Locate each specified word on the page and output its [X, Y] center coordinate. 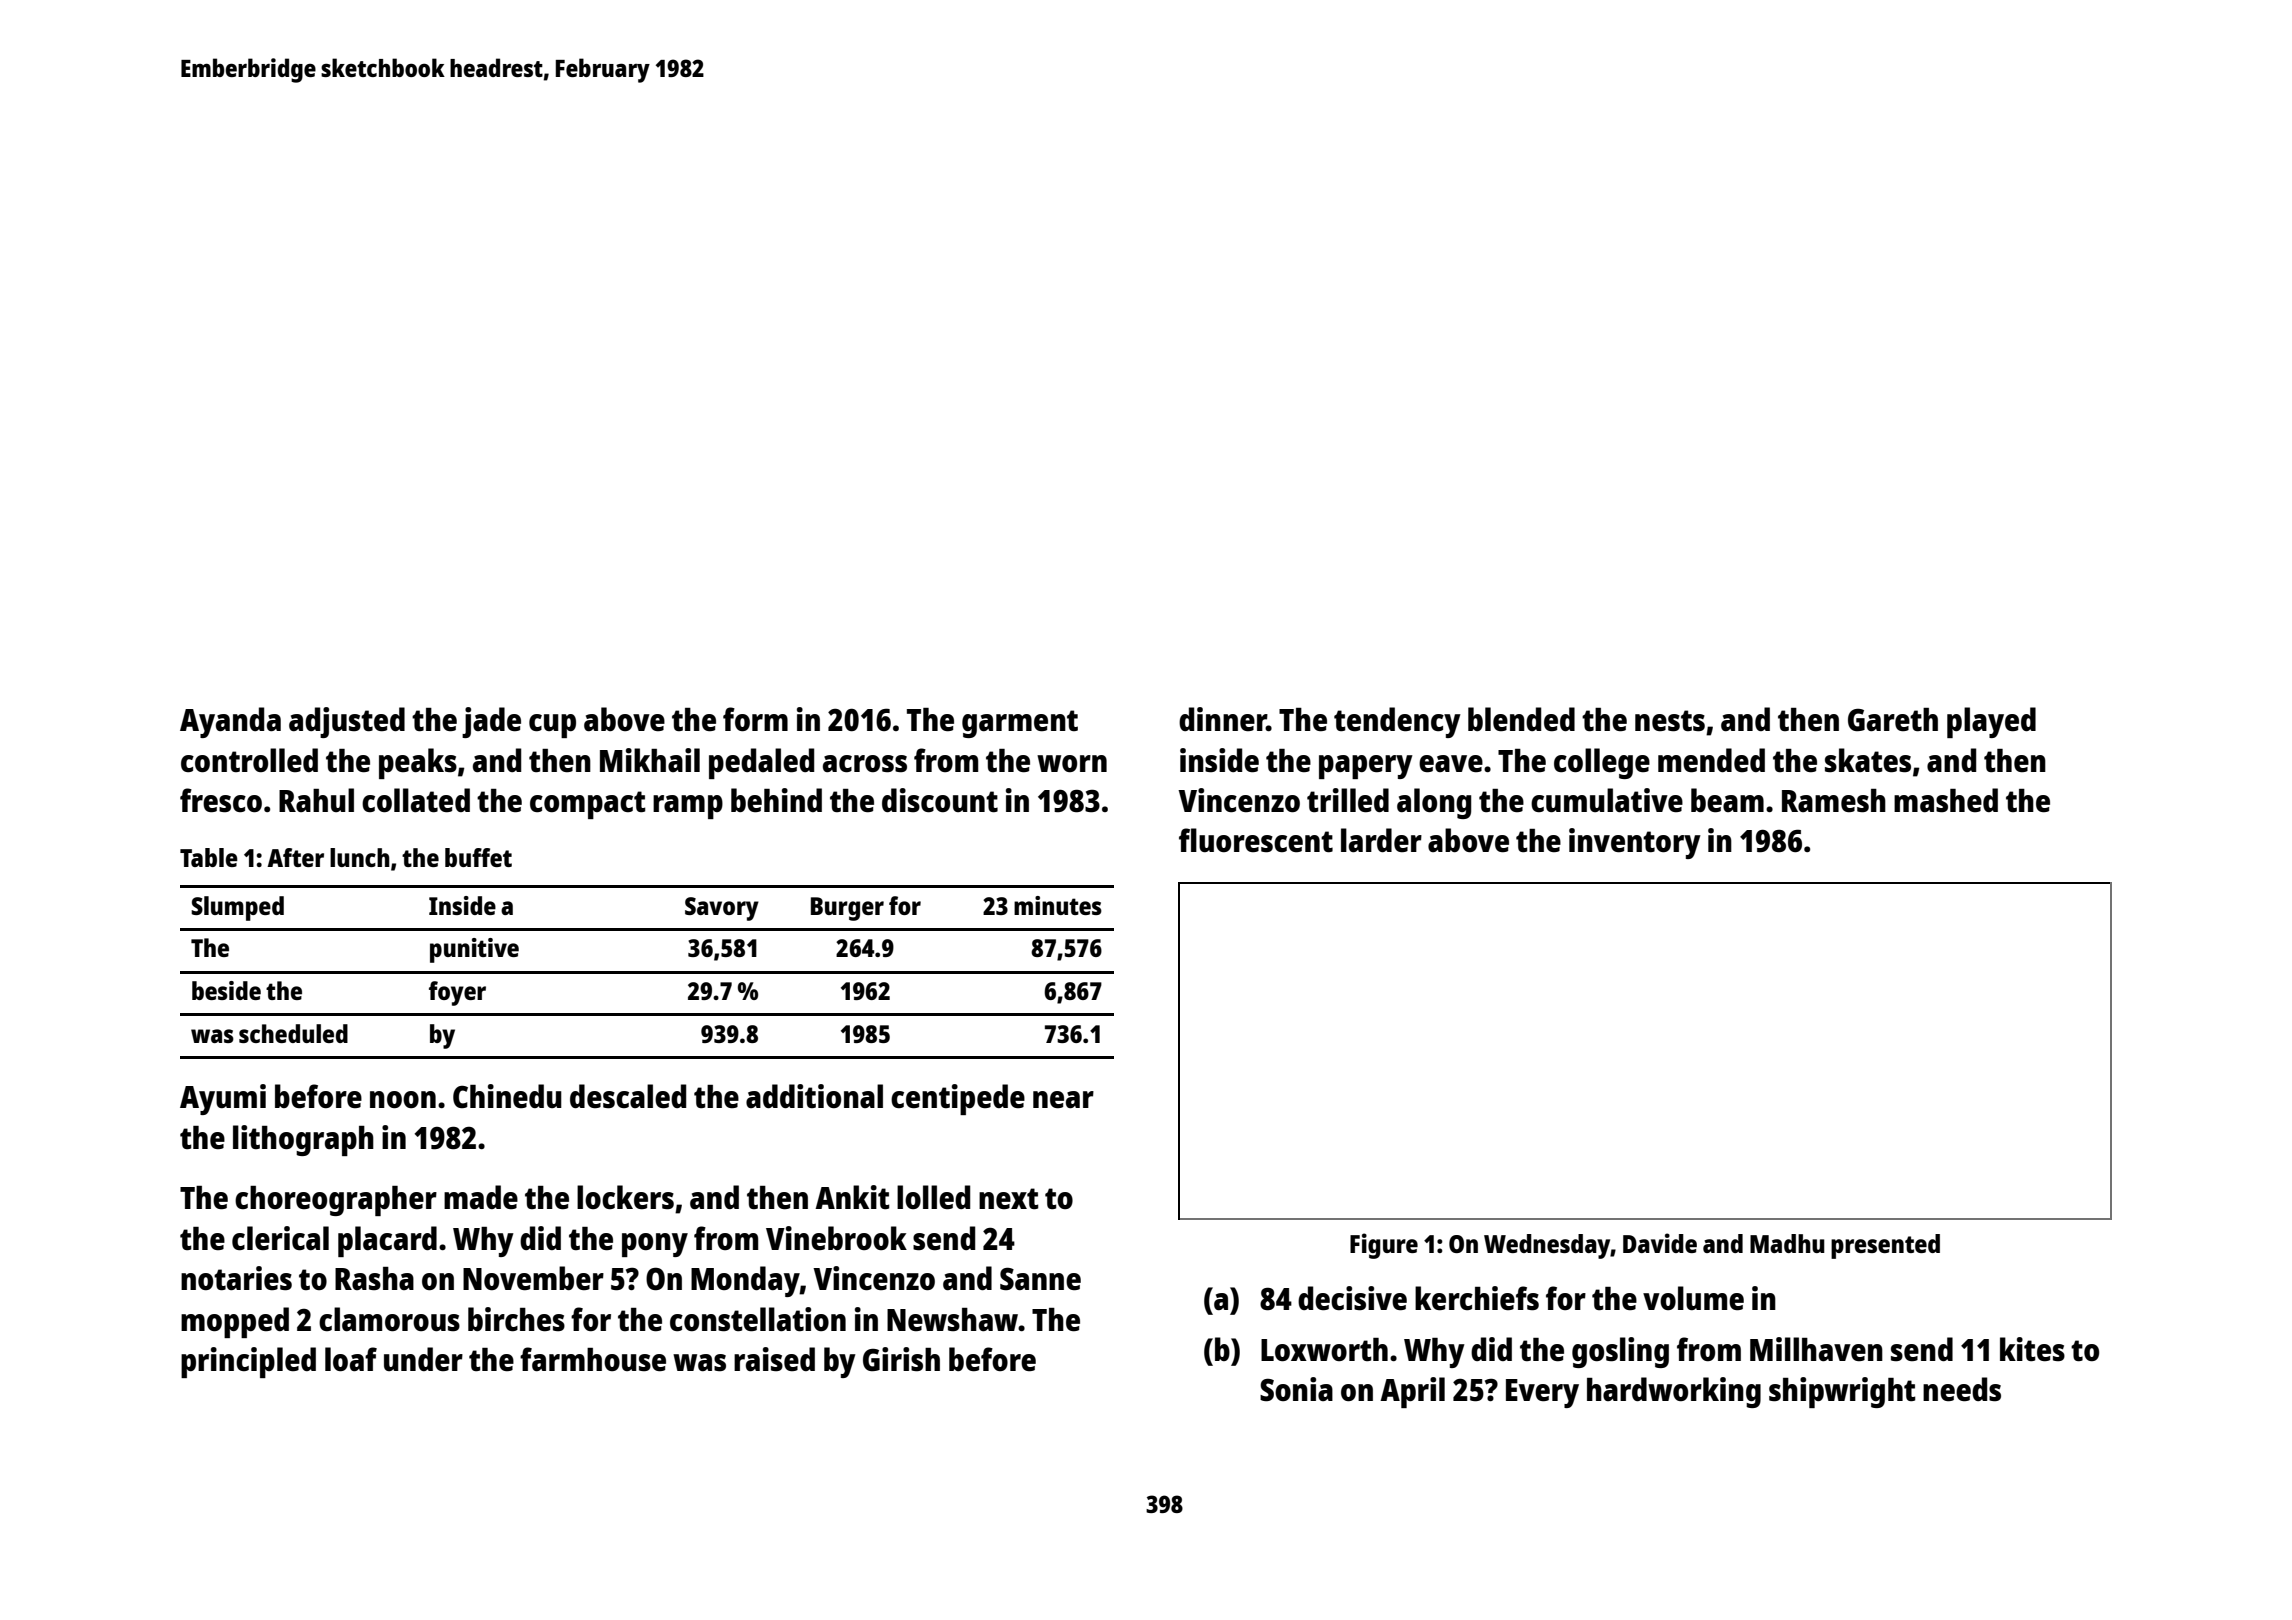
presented [1885, 1246]
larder [1381, 840]
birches [516, 1319]
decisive [1352, 1298]
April [1412, 1392]
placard [387, 1241]
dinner [1223, 719]
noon [403, 1099]
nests [1670, 721]
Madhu [1787, 1243]
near [1063, 1100]
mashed [1946, 800]
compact [588, 805]
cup [552, 726]
